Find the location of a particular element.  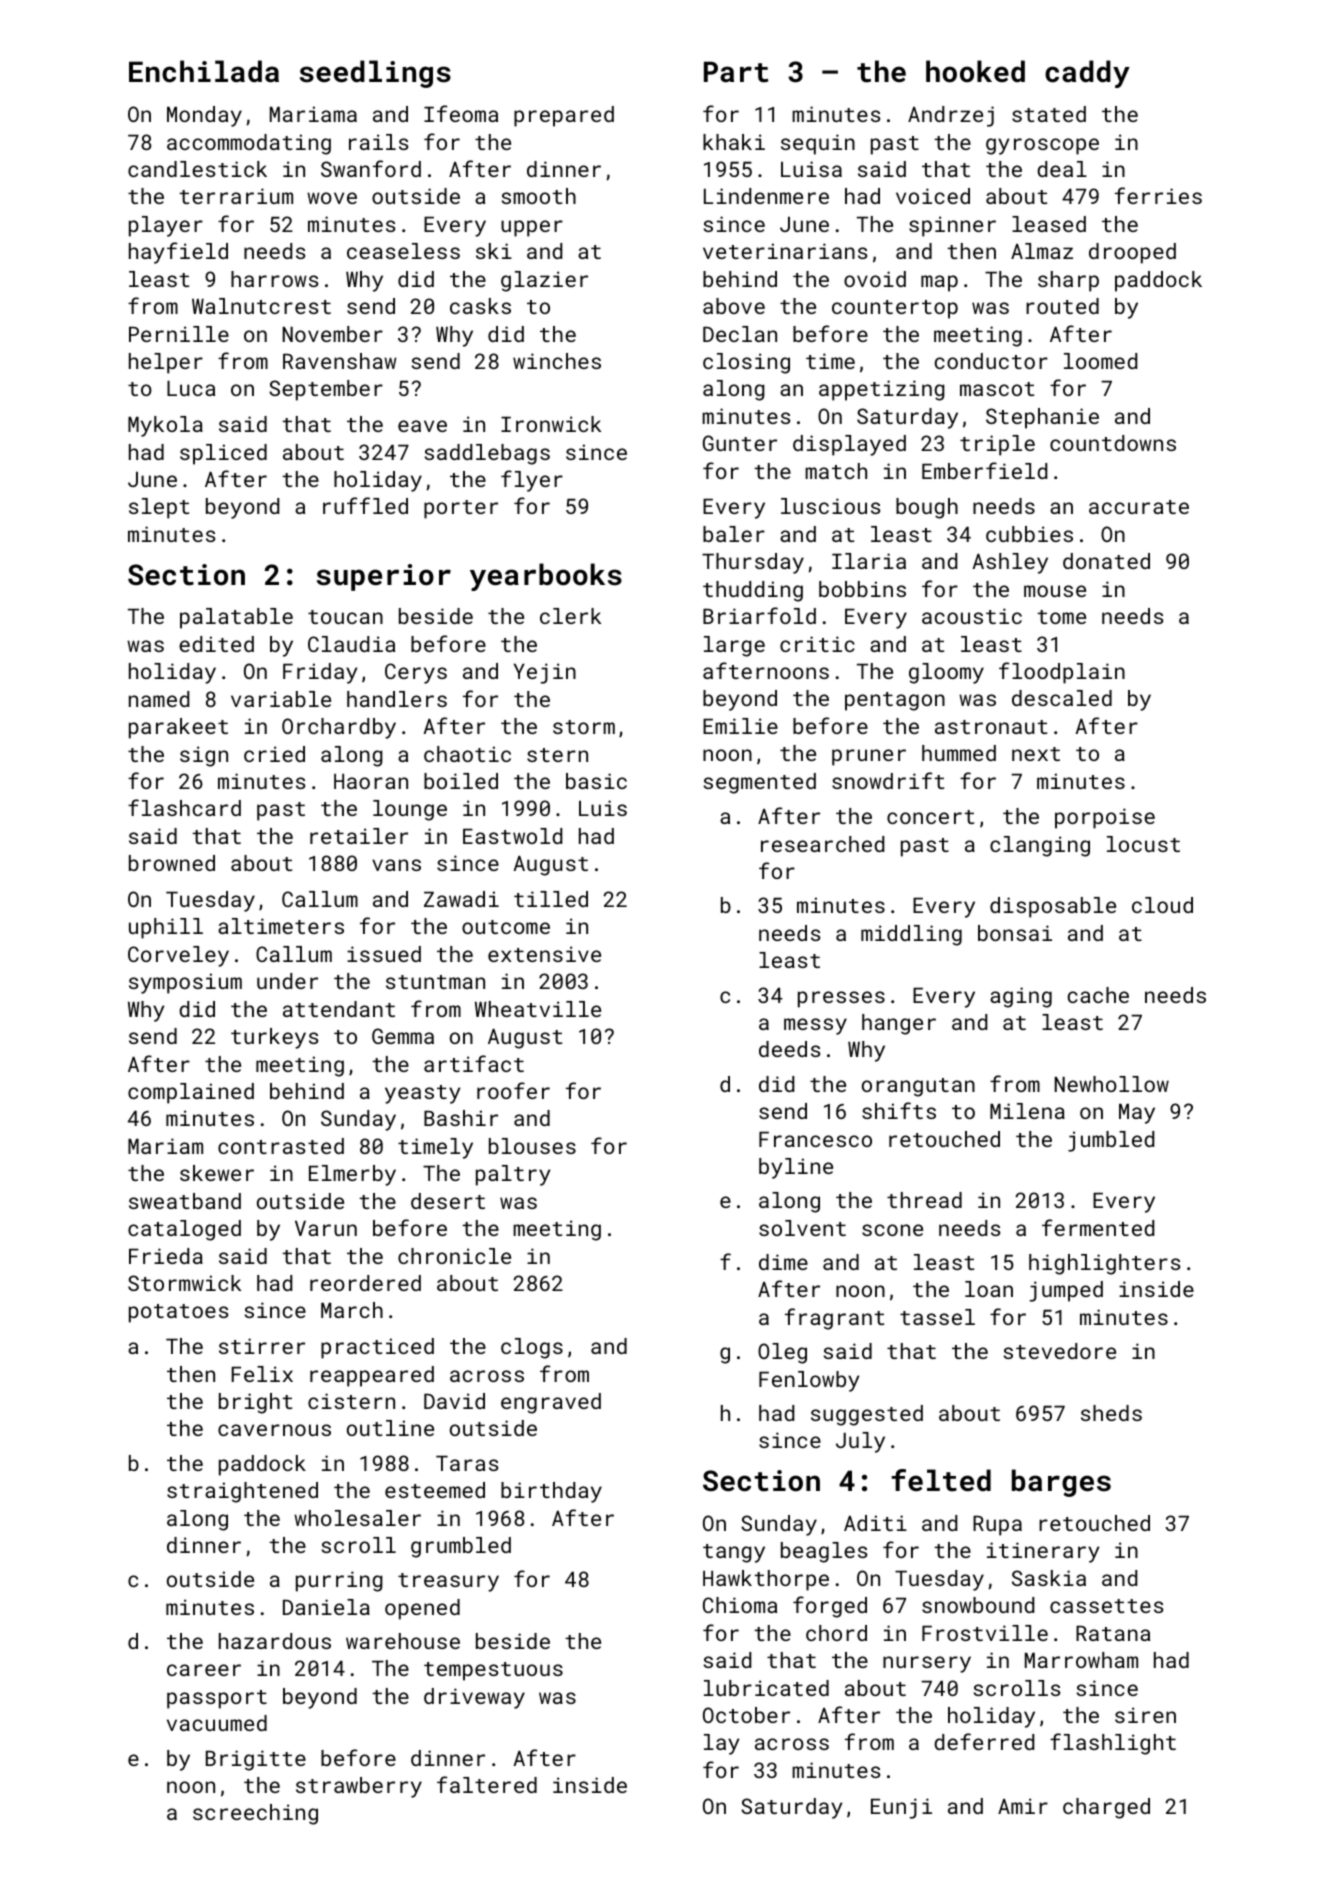

conductor is located at coordinates (991, 361).
